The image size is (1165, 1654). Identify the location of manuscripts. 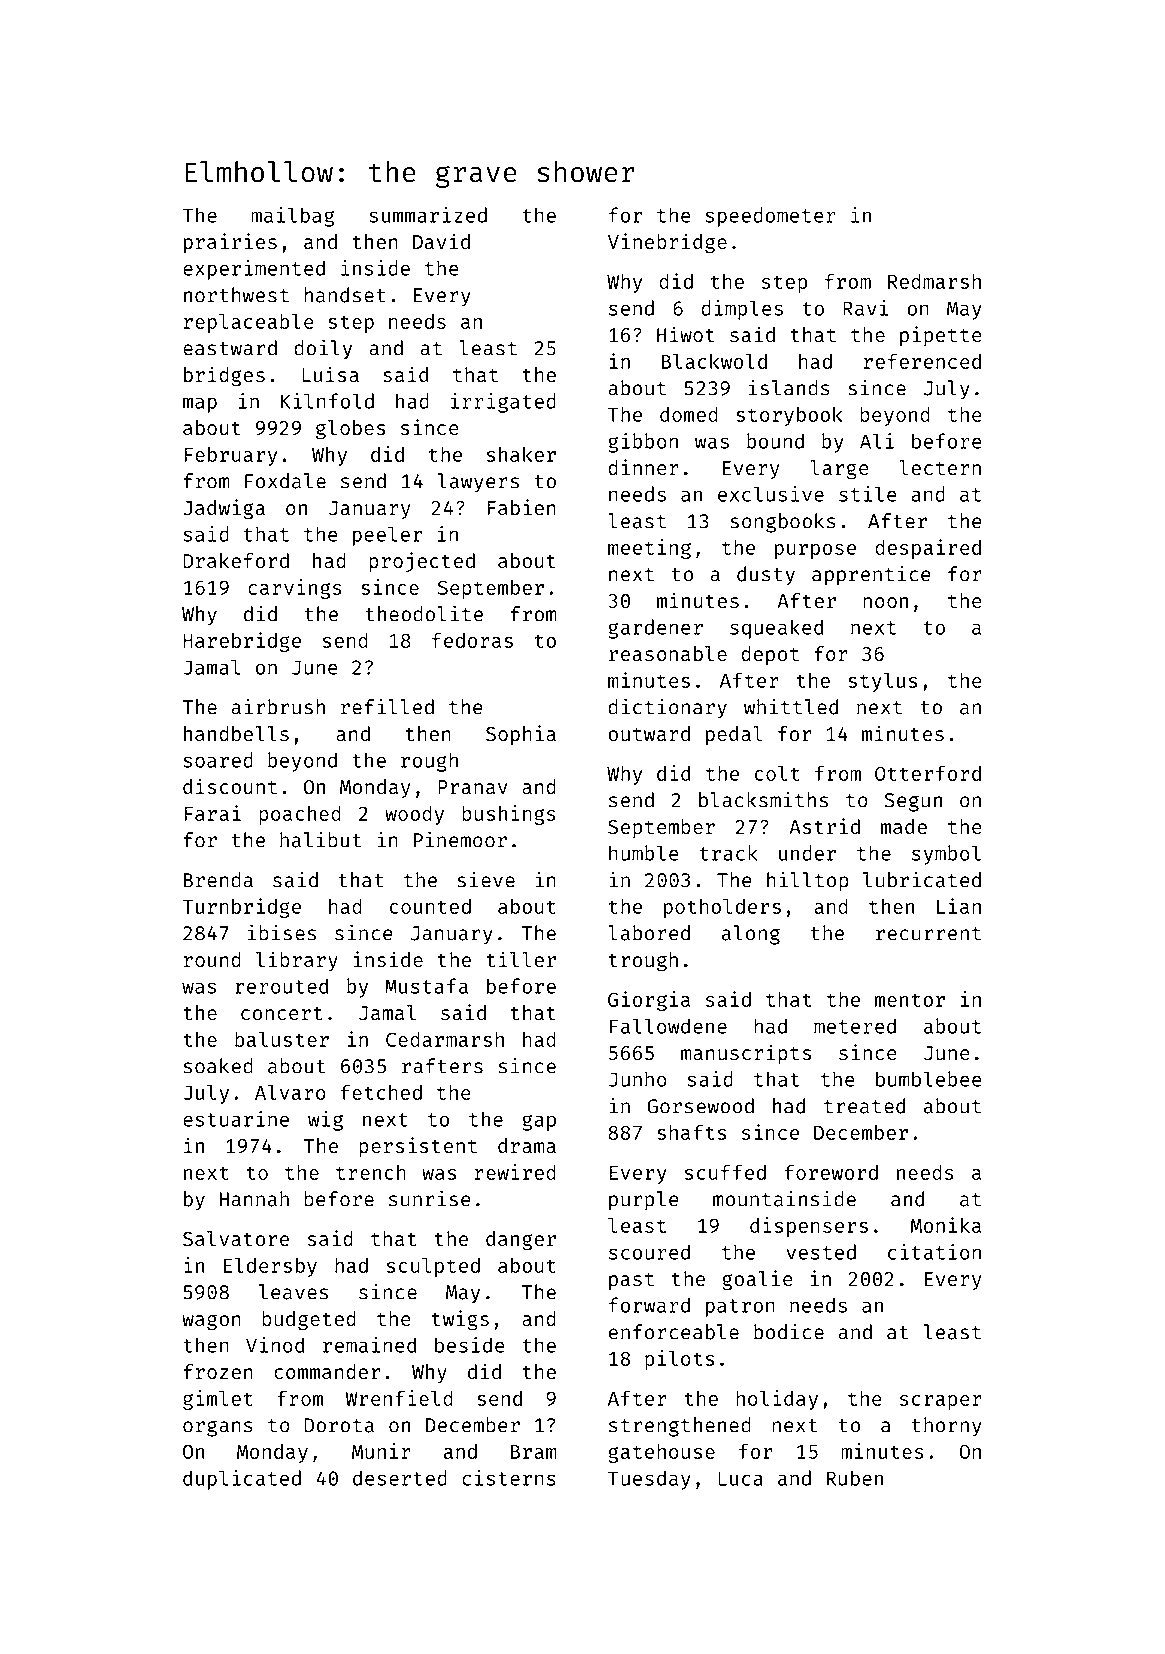
(746, 1054).
